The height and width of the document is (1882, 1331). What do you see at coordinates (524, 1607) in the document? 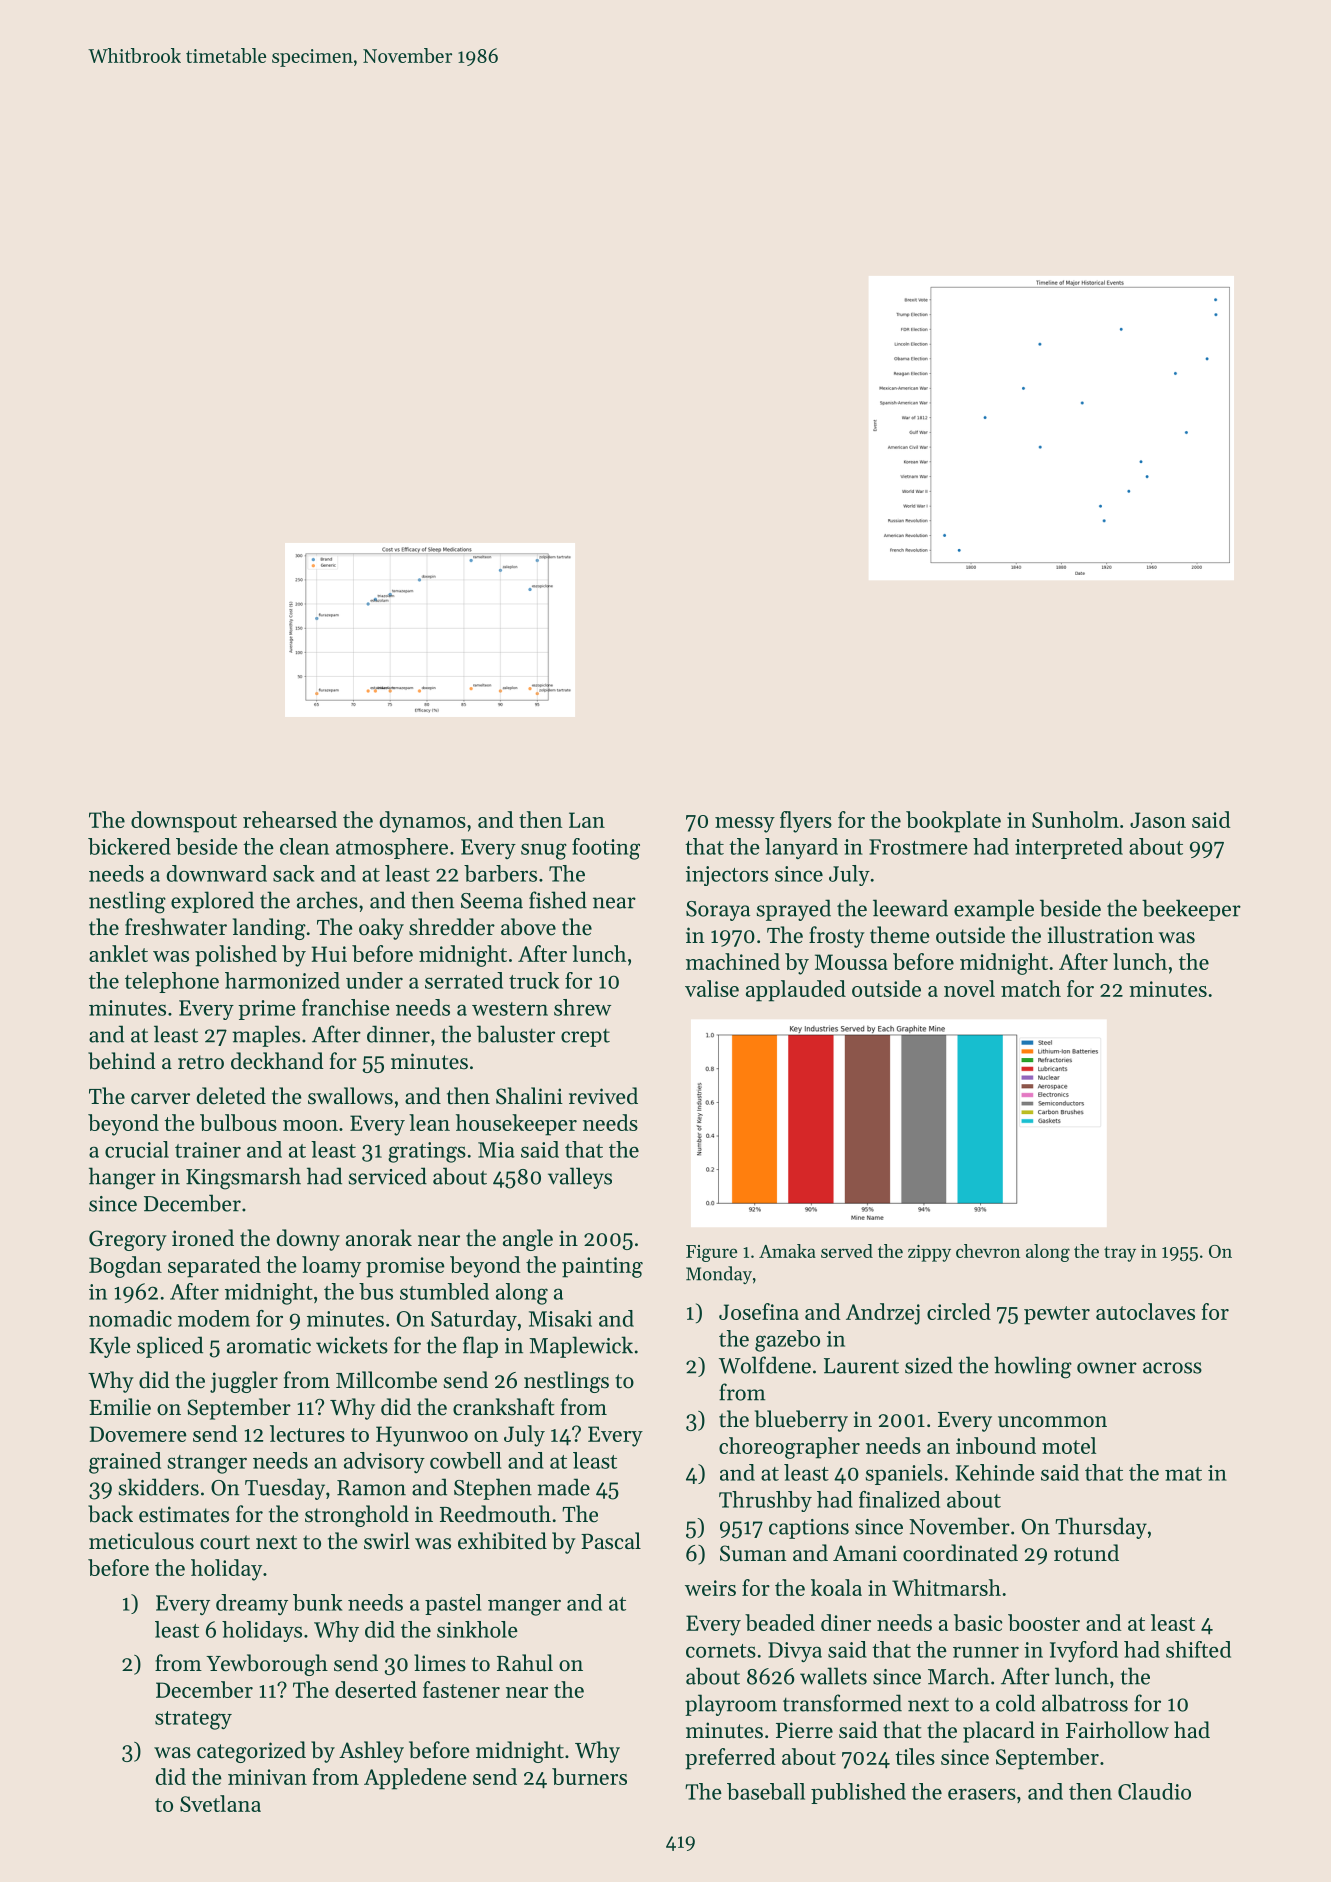
I see `manger` at bounding box center [524, 1607].
